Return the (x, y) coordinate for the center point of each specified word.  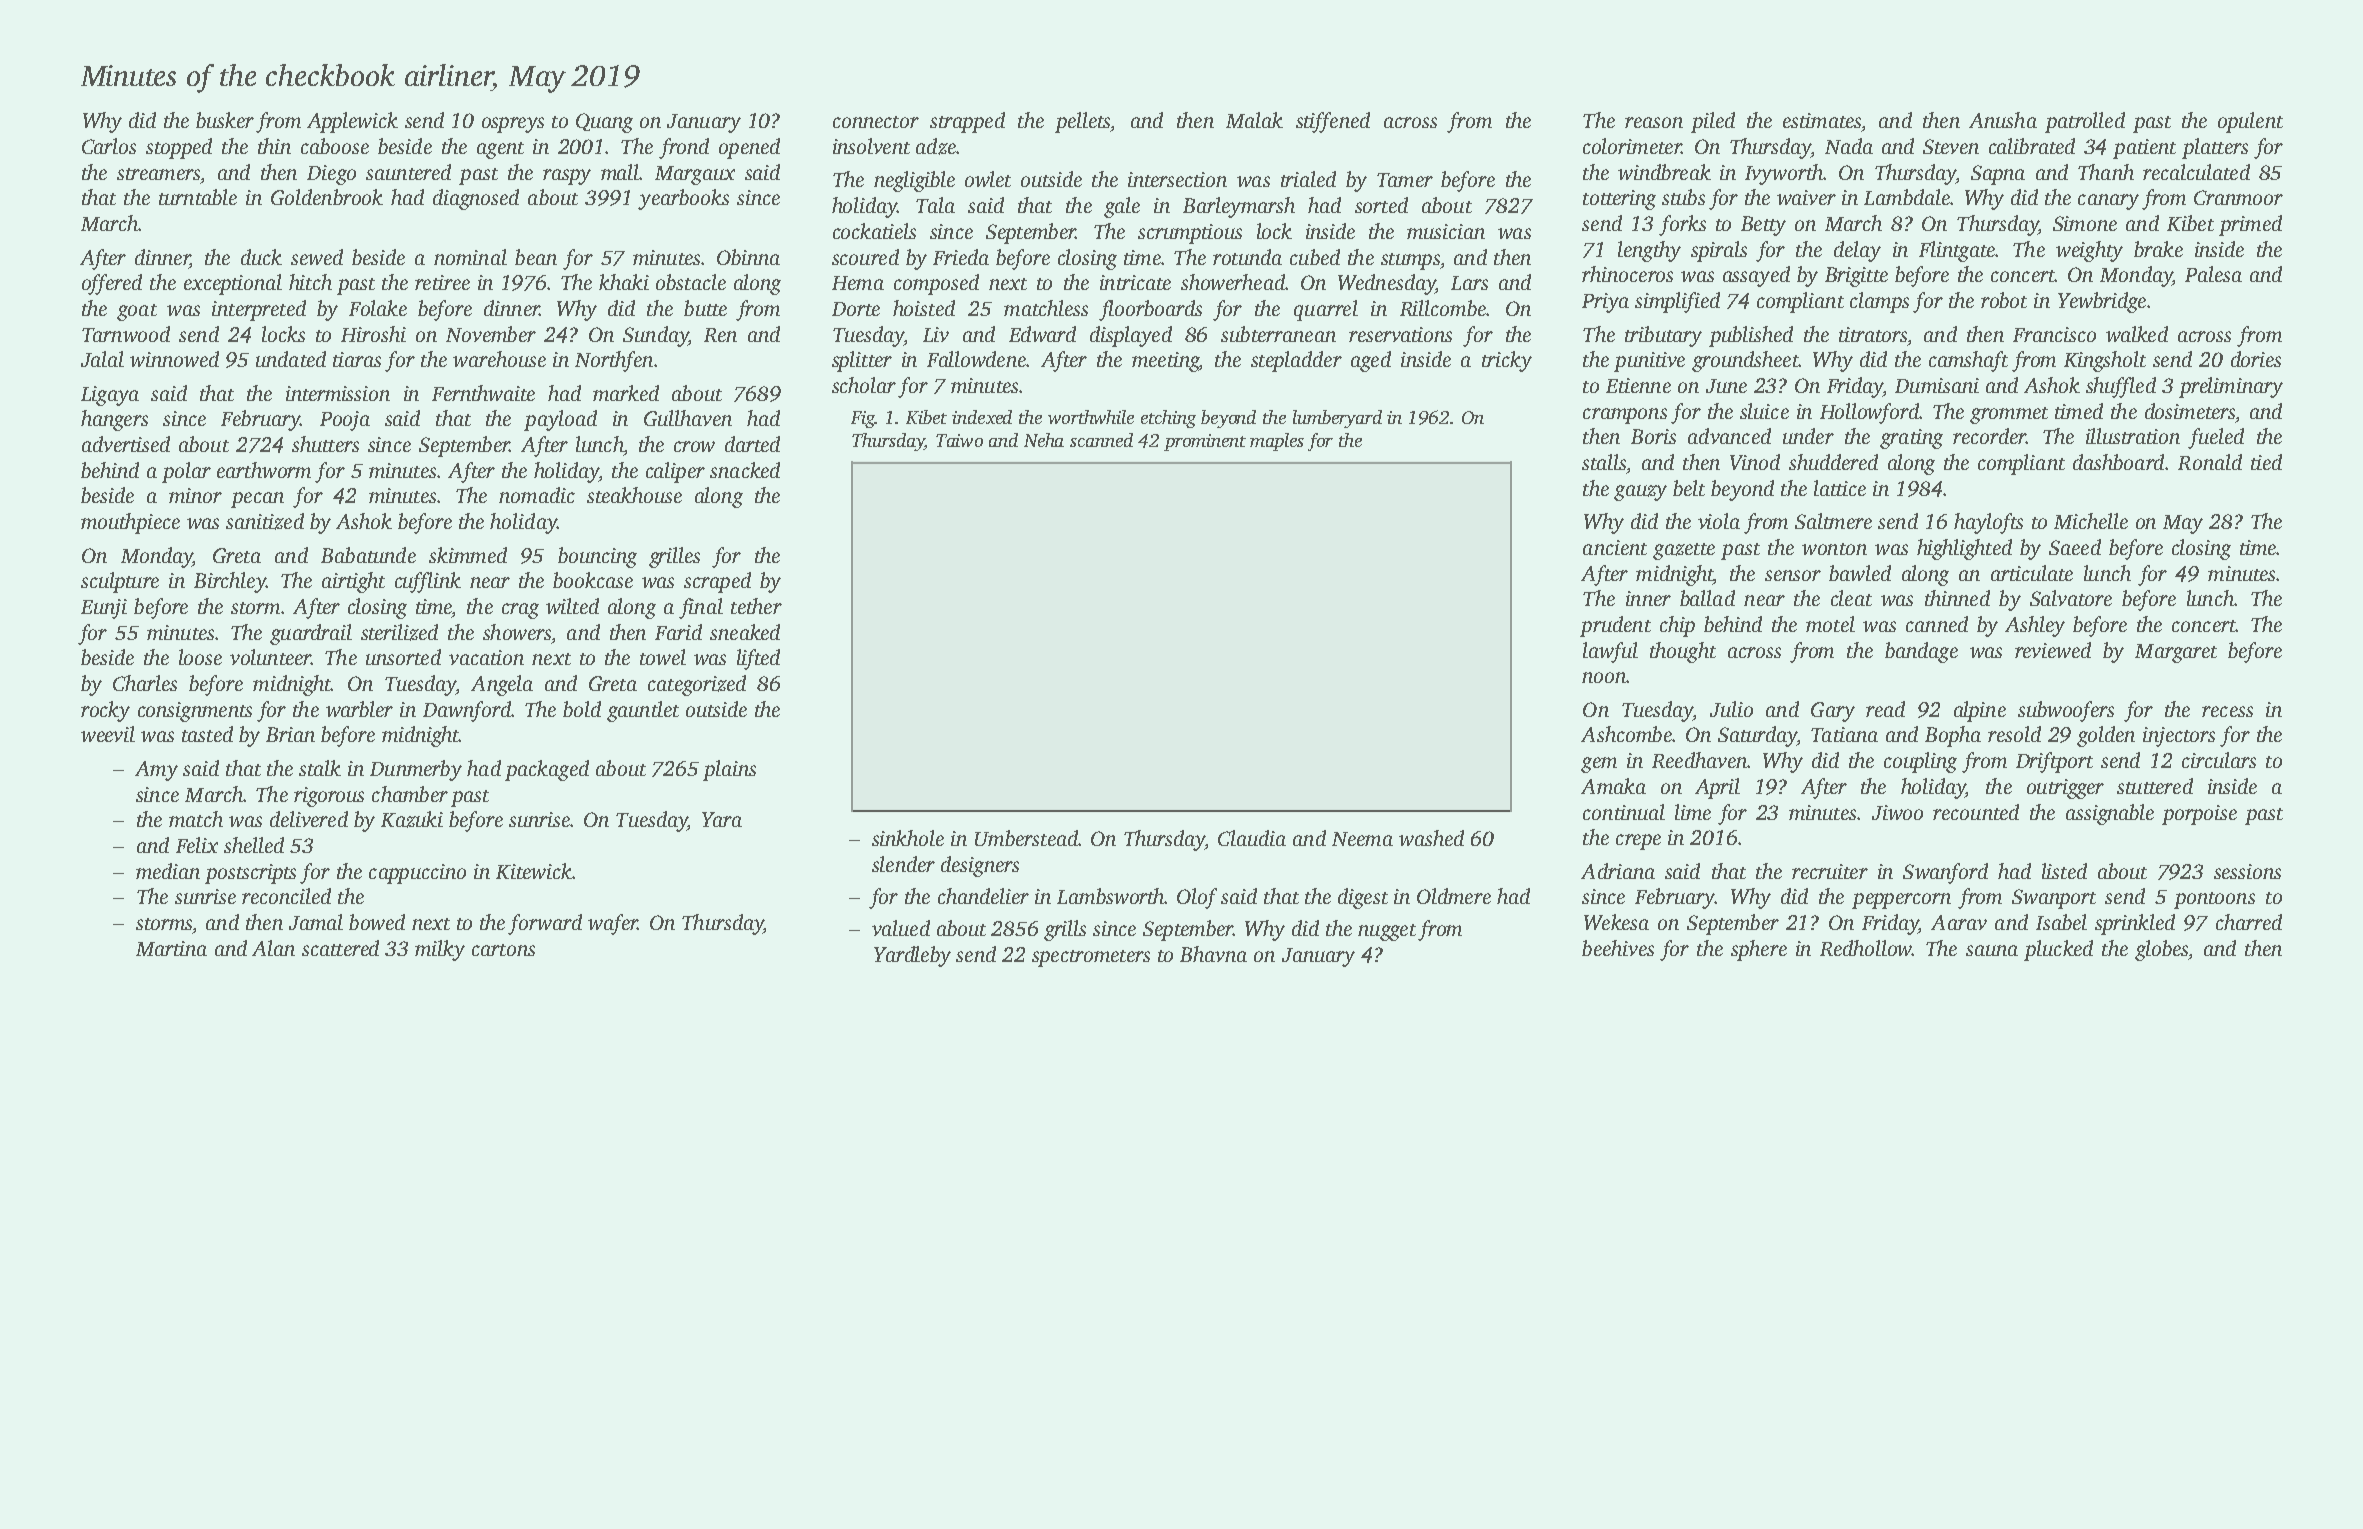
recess (2227, 711)
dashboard (2118, 462)
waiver (1806, 197)
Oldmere (1454, 896)
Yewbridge (2102, 302)
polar (186, 472)
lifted (758, 659)
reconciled (286, 896)
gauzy (1640, 493)
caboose (335, 146)
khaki (624, 282)
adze (936, 146)
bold (582, 709)
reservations (1400, 334)
